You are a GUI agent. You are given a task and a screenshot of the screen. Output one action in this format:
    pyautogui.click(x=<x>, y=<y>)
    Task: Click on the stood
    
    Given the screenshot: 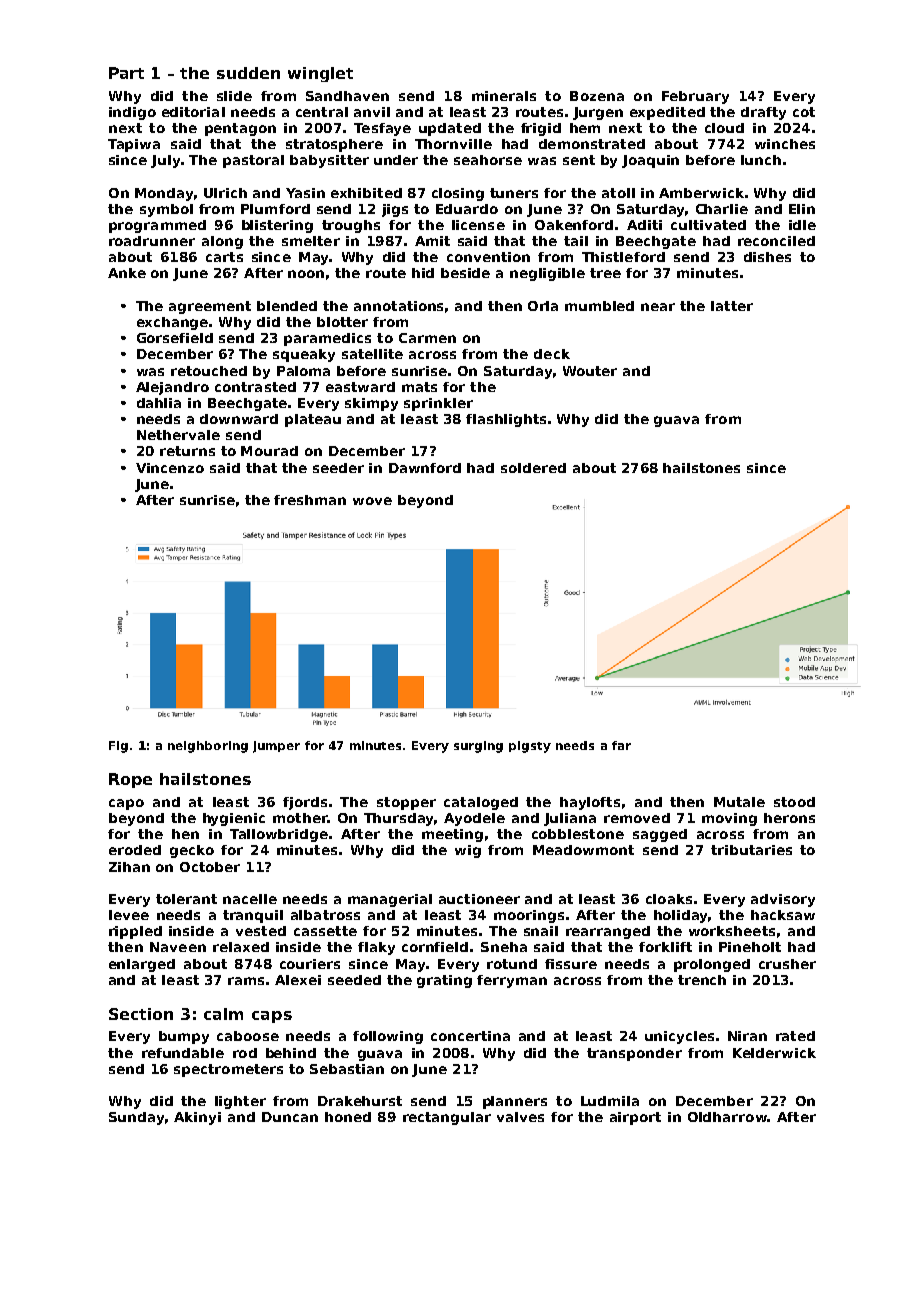 What is the action you would take?
    pyautogui.click(x=794, y=802)
